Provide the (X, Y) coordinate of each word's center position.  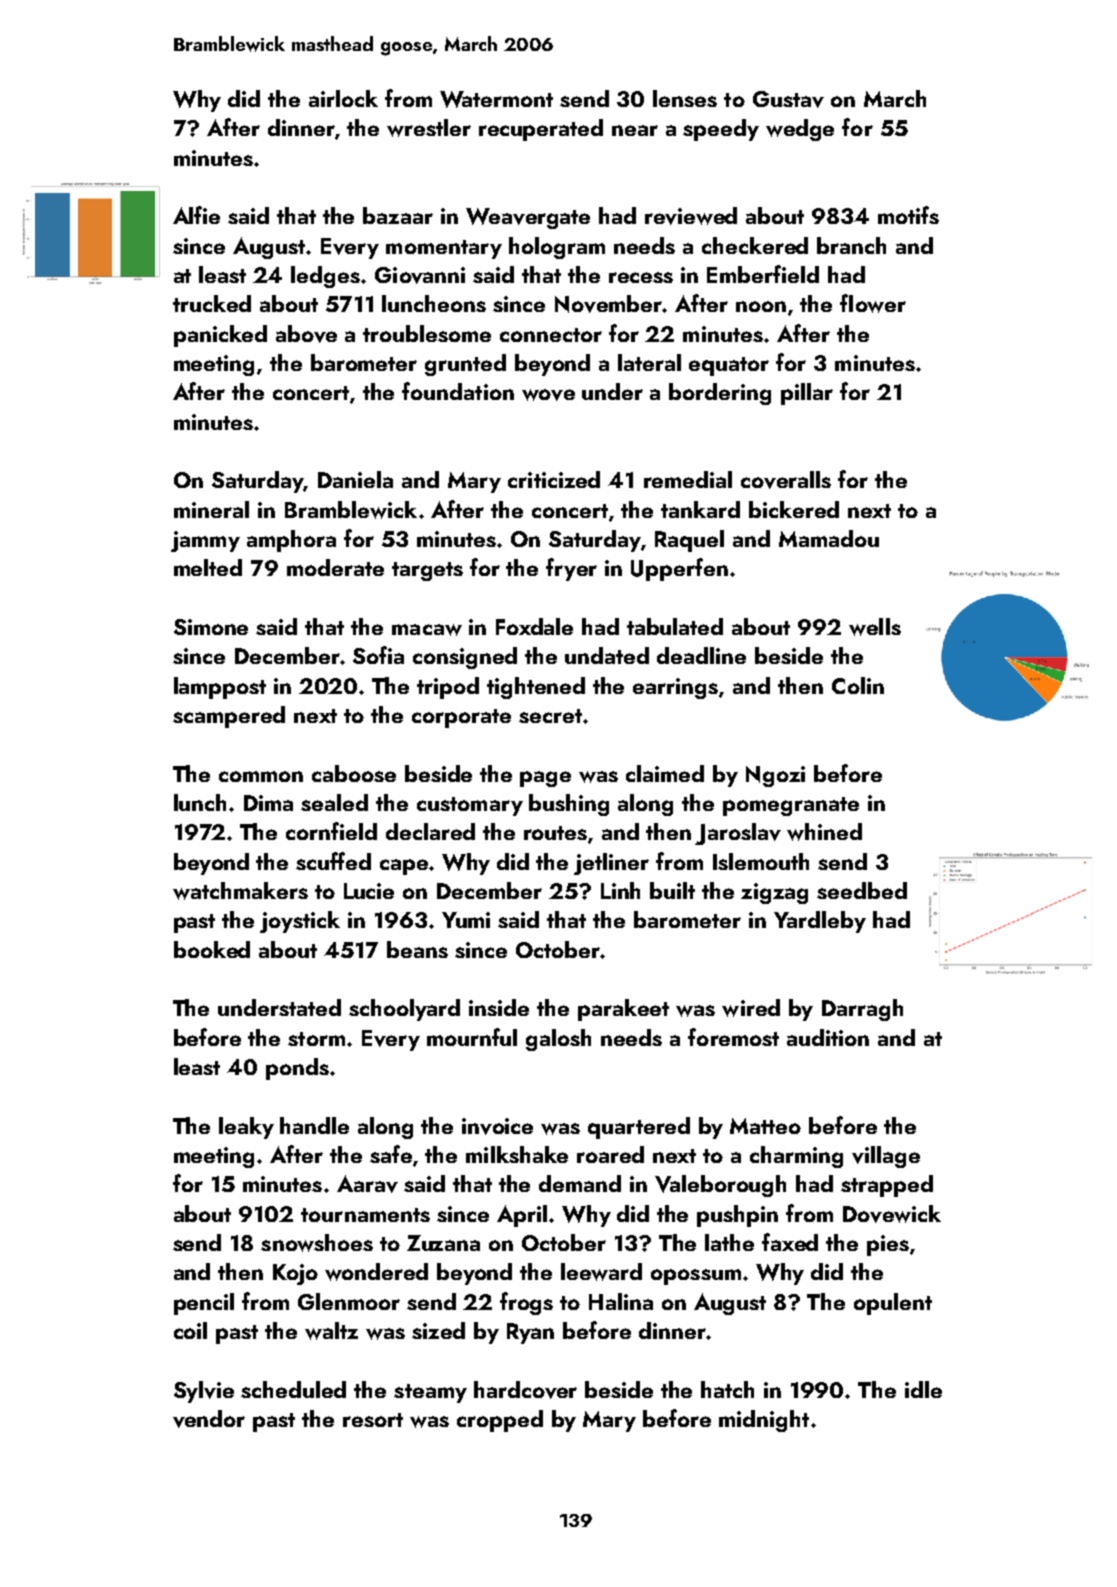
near (635, 130)
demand (580, 1183)
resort (373, 1420)
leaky (246, 1128)
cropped (500, 1421)
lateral (649, 362)
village (886, 1157)
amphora (291, 541)
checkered (755, 245)
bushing (569, 805)
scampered (229, 717)
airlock (343, 98)
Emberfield (763, 274)
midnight (764, 1421)
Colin (858, 685)
